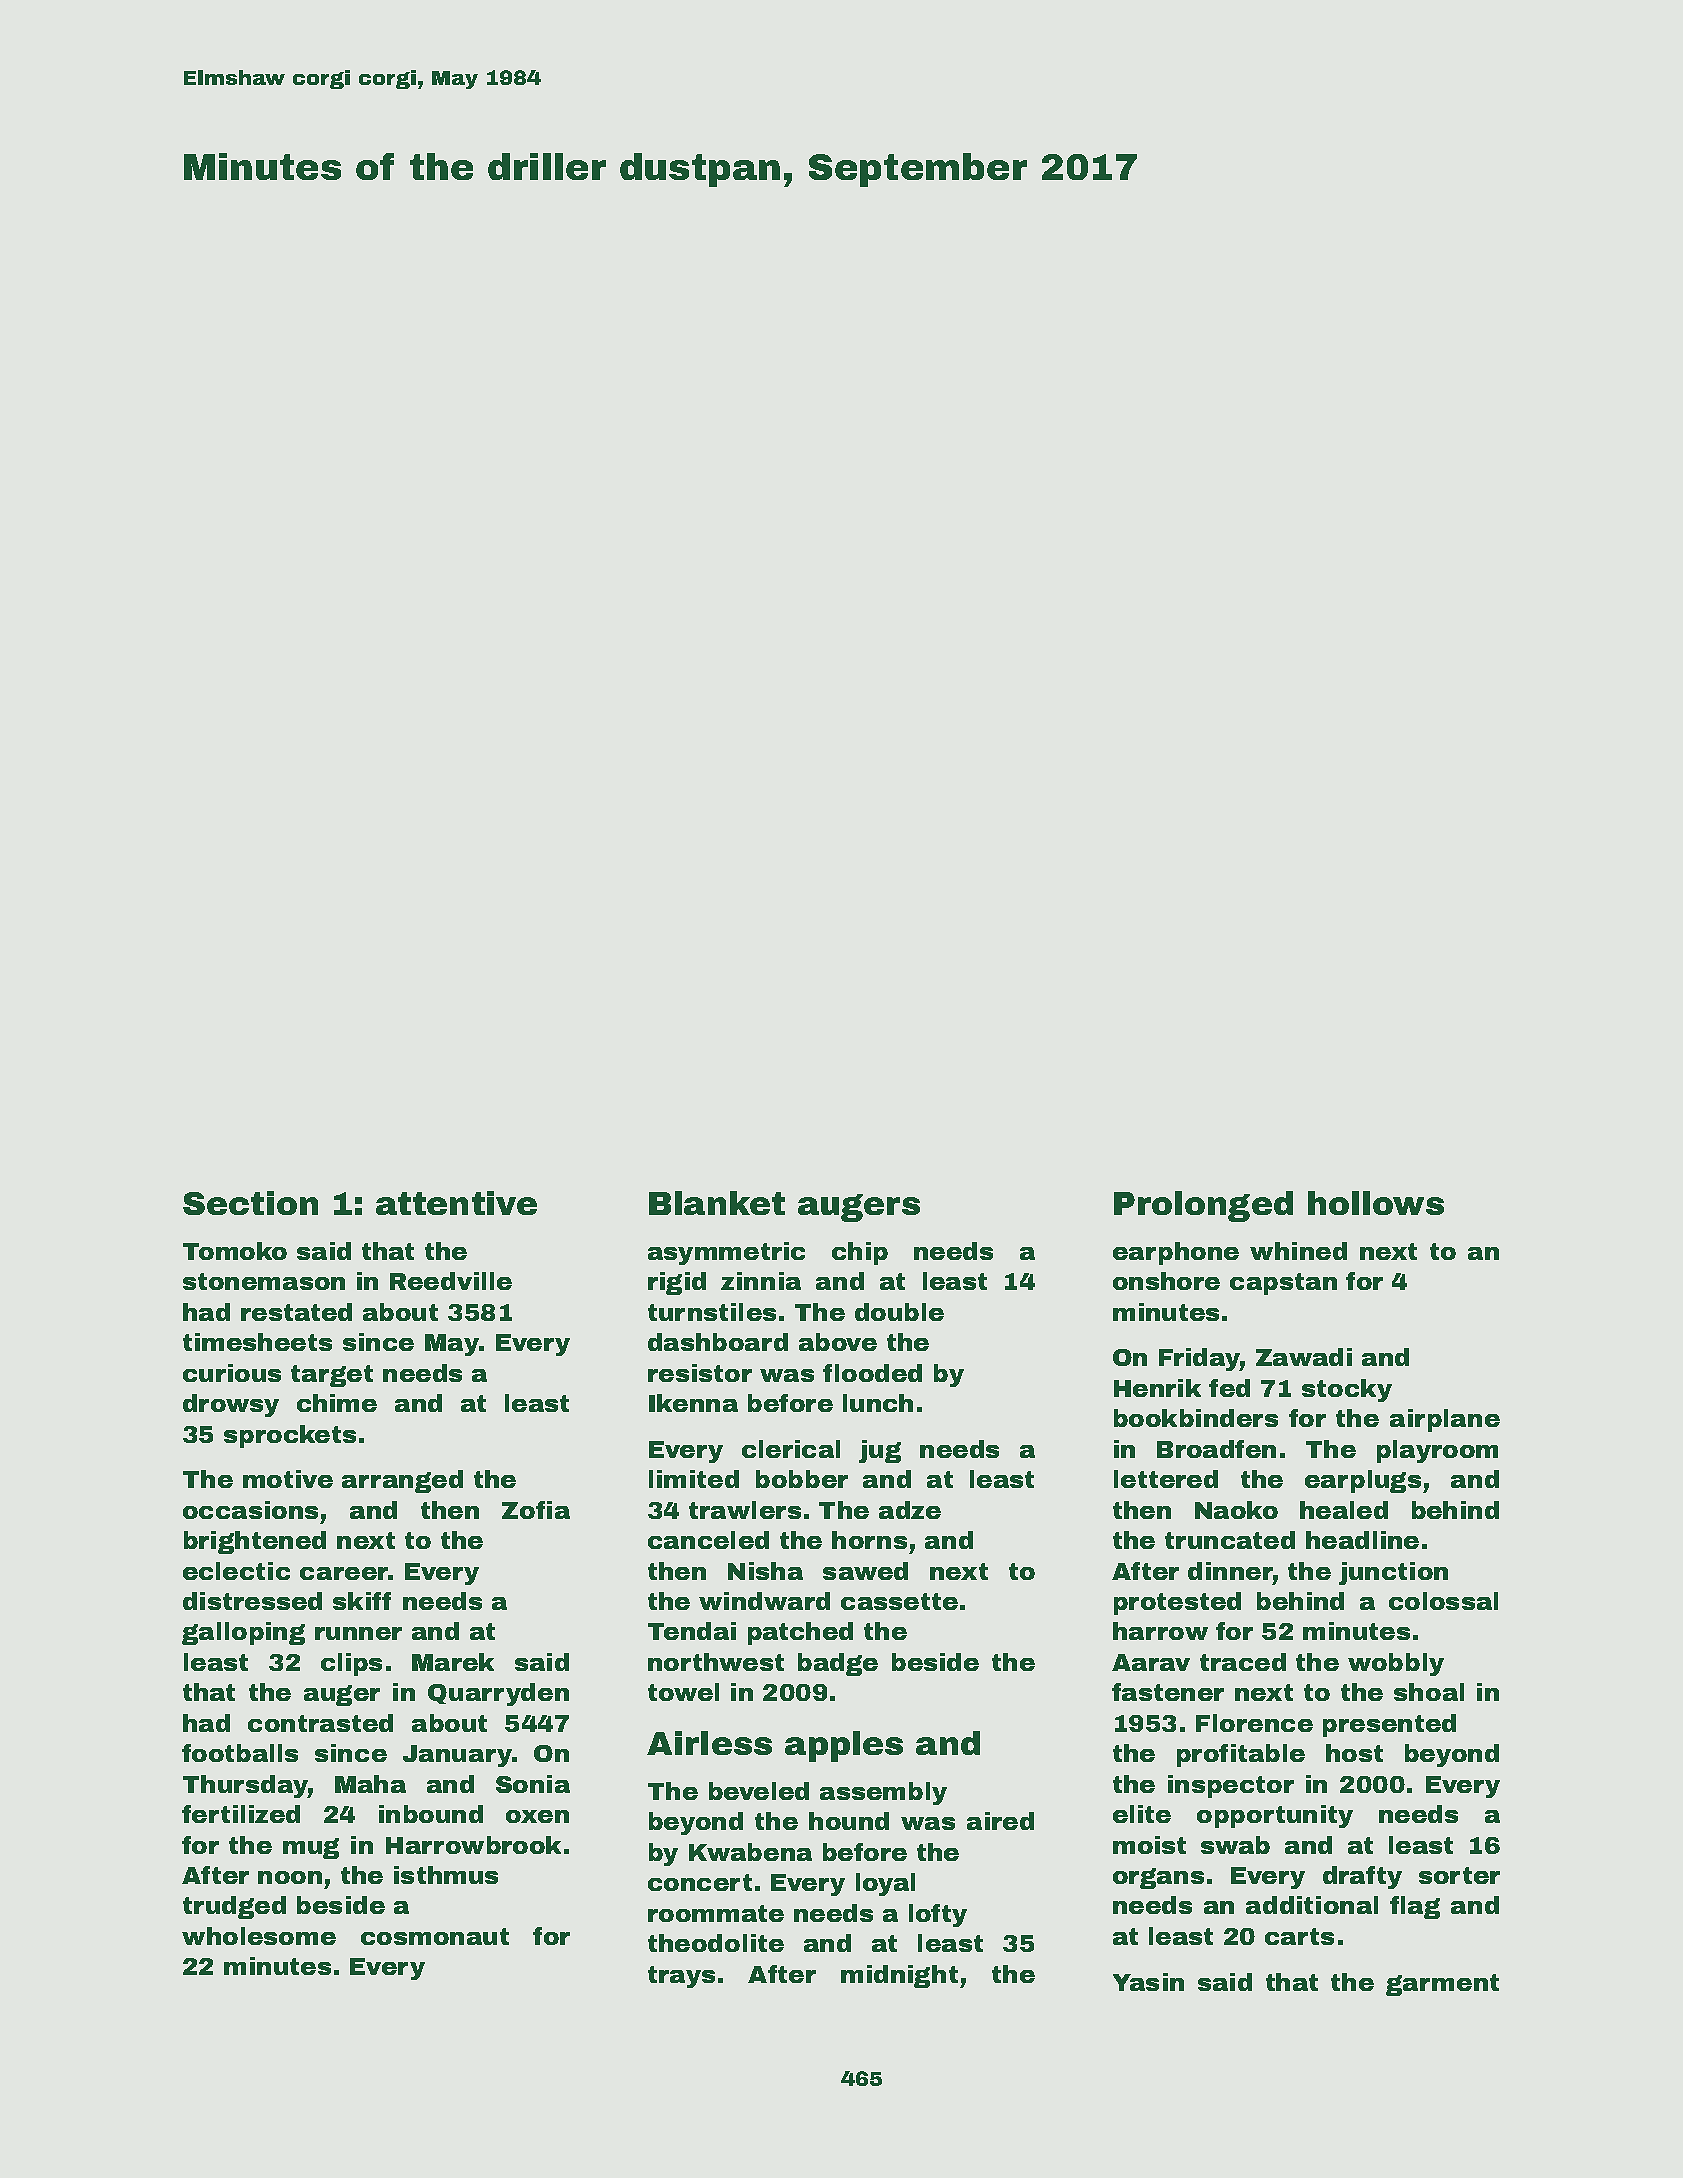 This document has width=1683, height=2178. I want to click on Naoko, so click(1236, 1510).
